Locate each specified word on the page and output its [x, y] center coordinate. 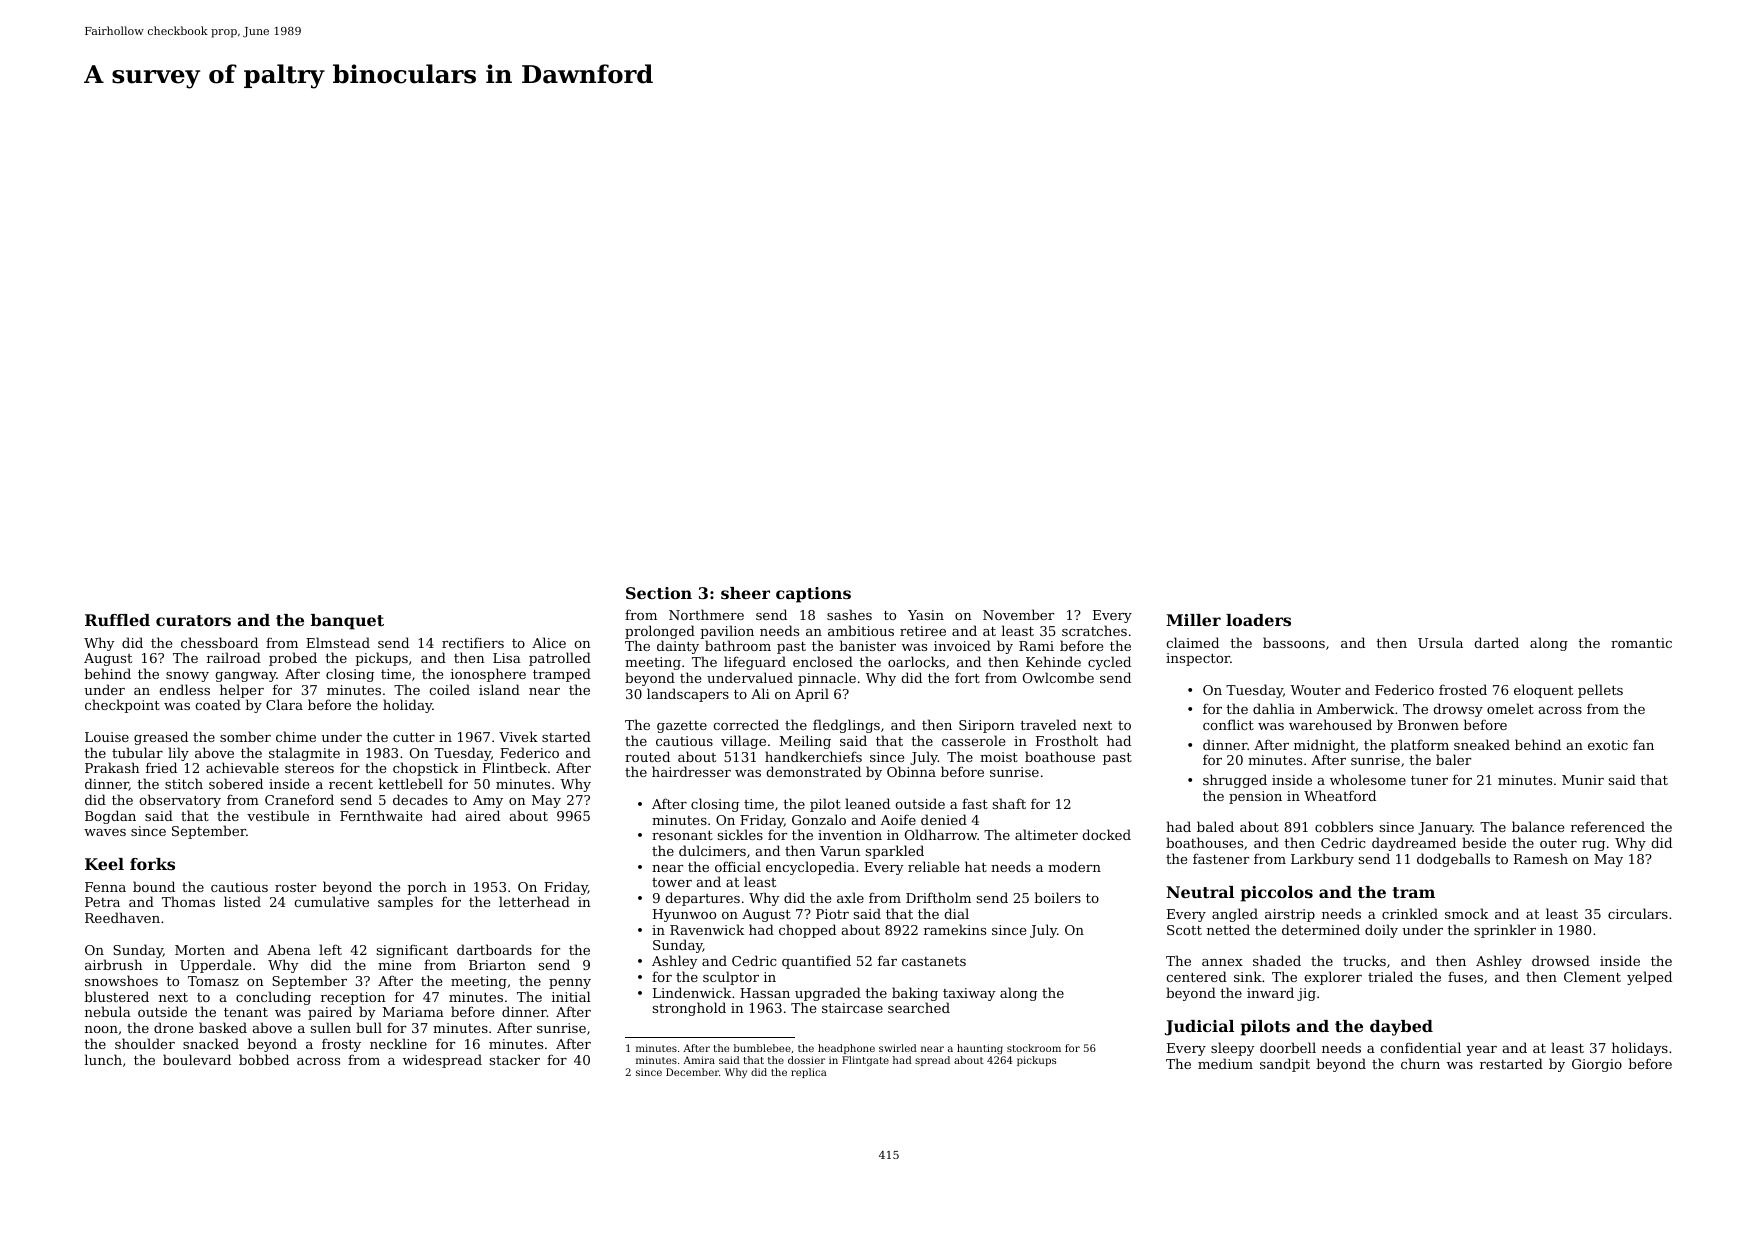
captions [813, 595]
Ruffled [117, 620]
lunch [103, 1059]
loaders [1258, 620]
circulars [1638, 913]
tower [672, 882]
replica [809, 1073]
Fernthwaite [381, 815]
